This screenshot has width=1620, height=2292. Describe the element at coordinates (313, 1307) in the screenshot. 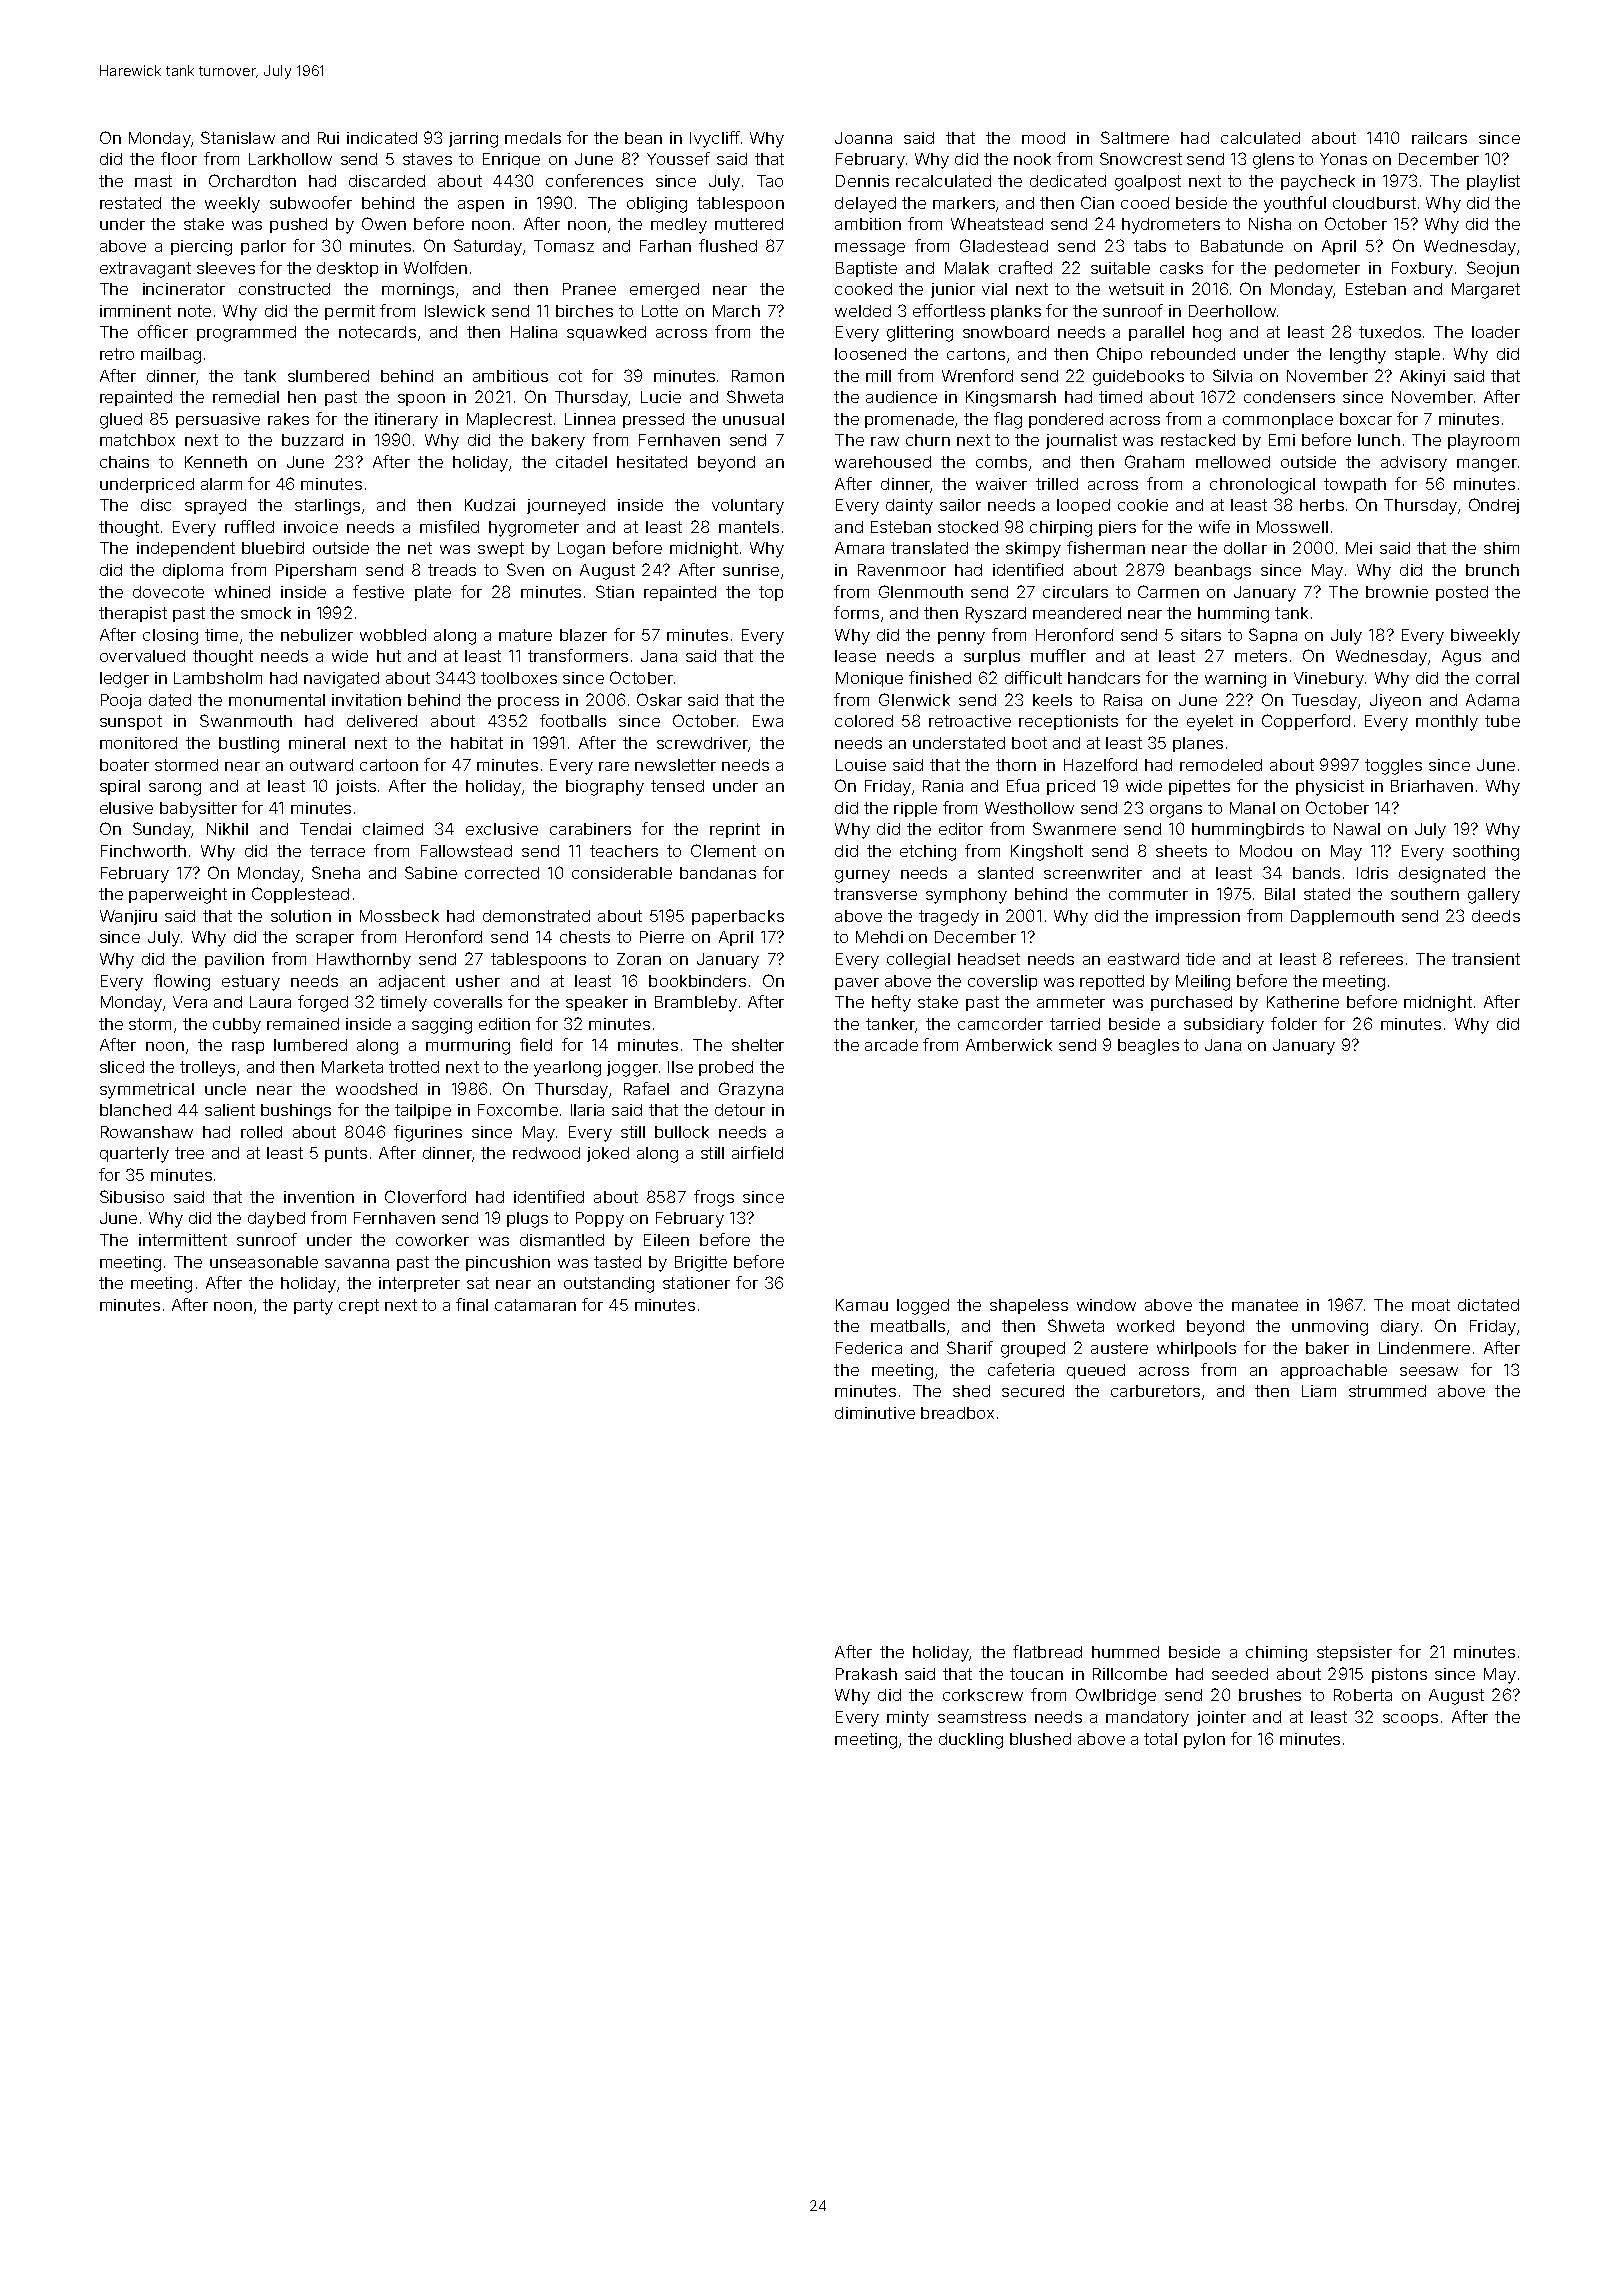

I see `party` at that location.
